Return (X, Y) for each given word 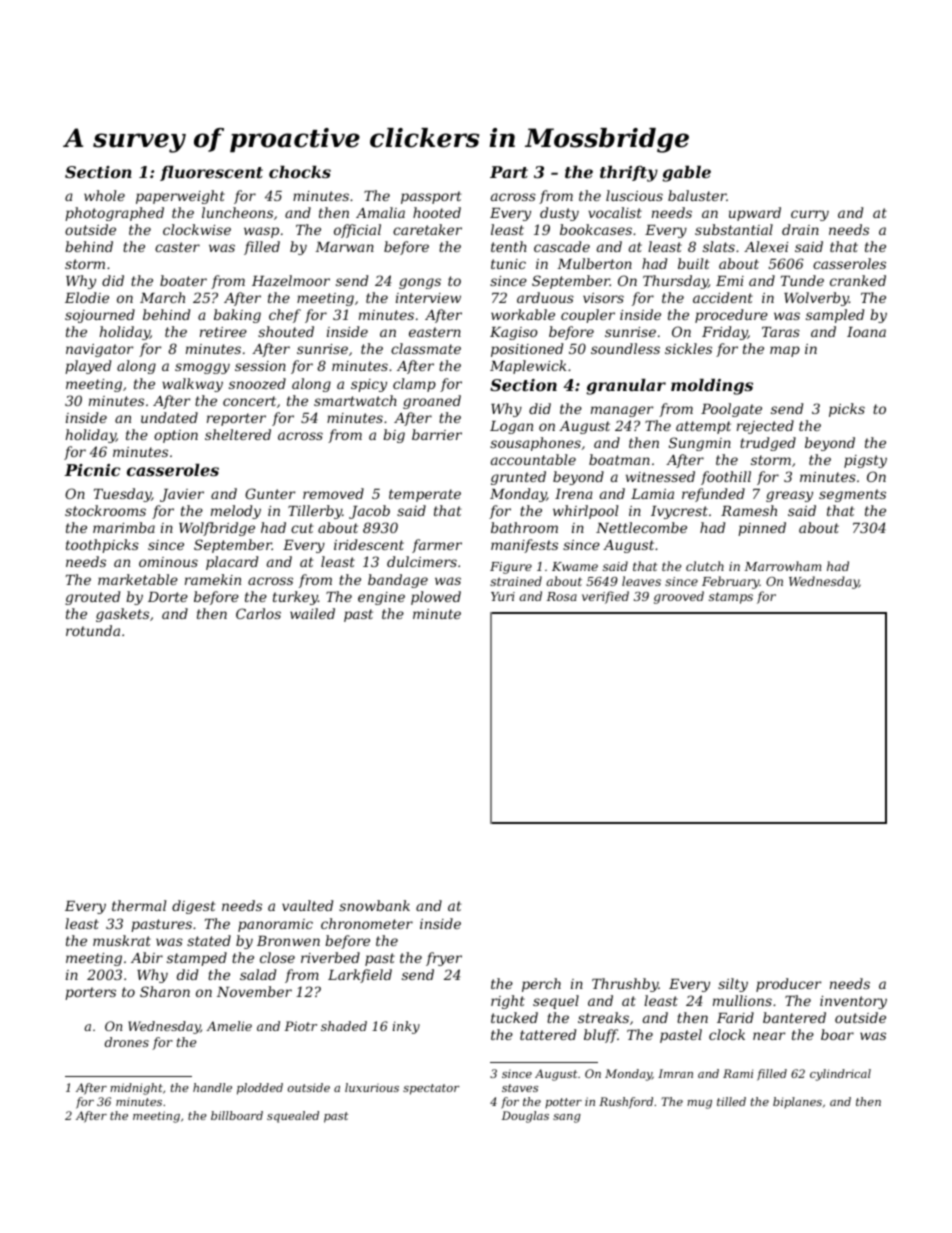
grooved (679, 597)
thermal (139, 905)
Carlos (258, 613)
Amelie (229, 1026)
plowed (436, 598)
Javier (182, 495)
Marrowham (783, 566)
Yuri (503, 596)
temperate (425, 495)
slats (719, 246)
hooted (437, 212)
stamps (731, 598)
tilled (731, 1101)
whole (104, 195)
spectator (431, 1089)
